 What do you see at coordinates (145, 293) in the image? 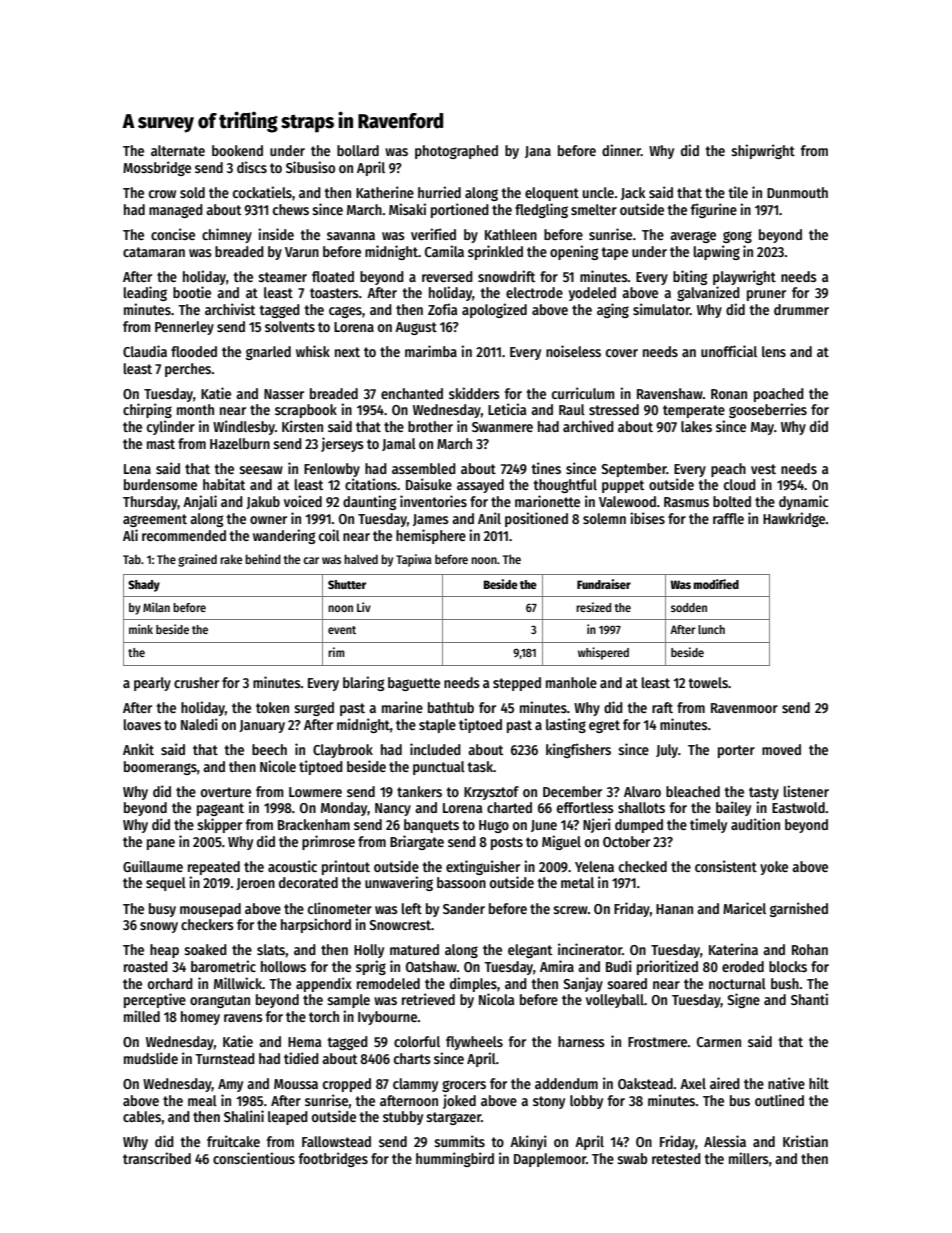
I see `leading` at bounding box center [145, 293].
